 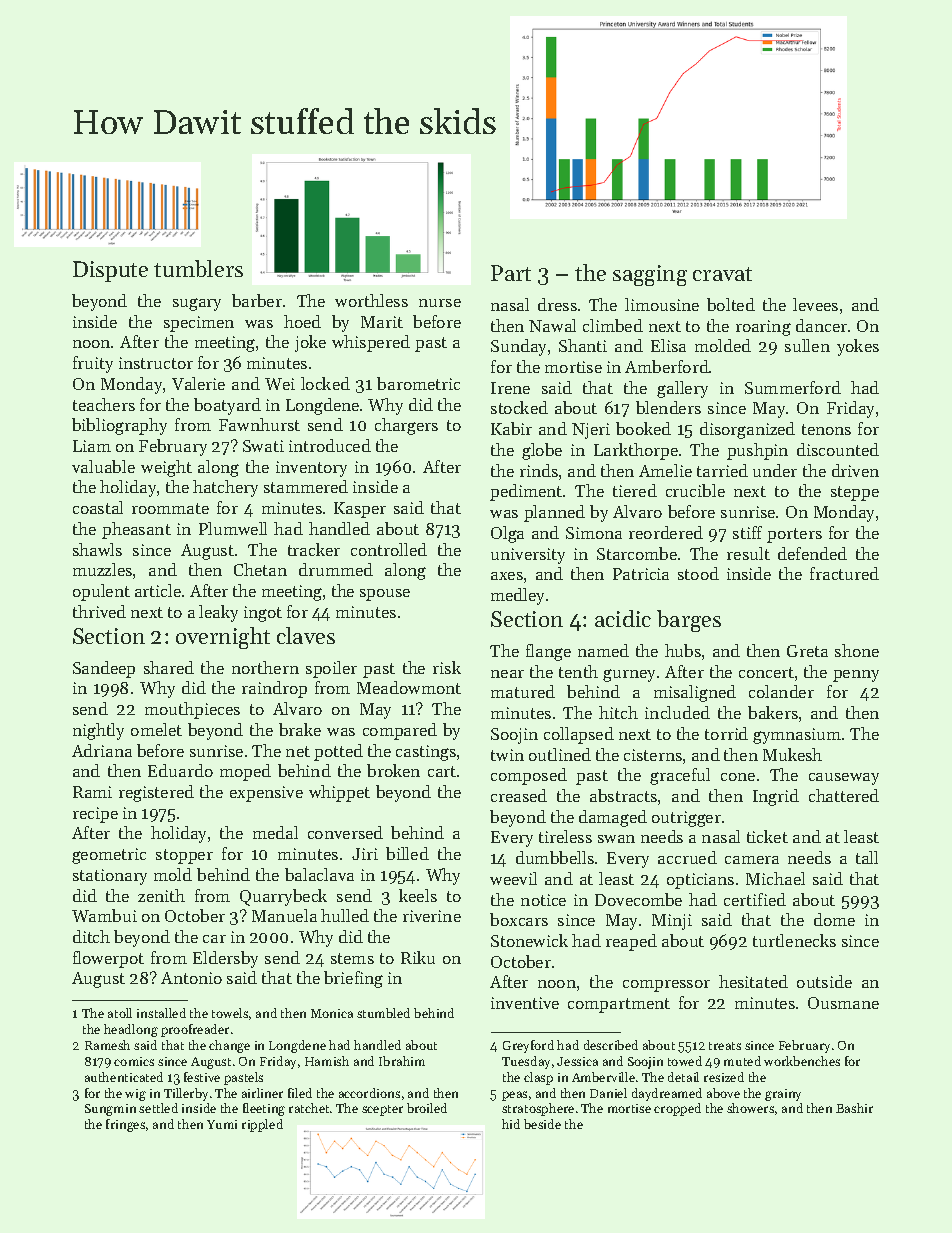 What do you see at coordinates (406, 426) in the screenshot?
I see `chargers` at bounding box center [406, 426].
